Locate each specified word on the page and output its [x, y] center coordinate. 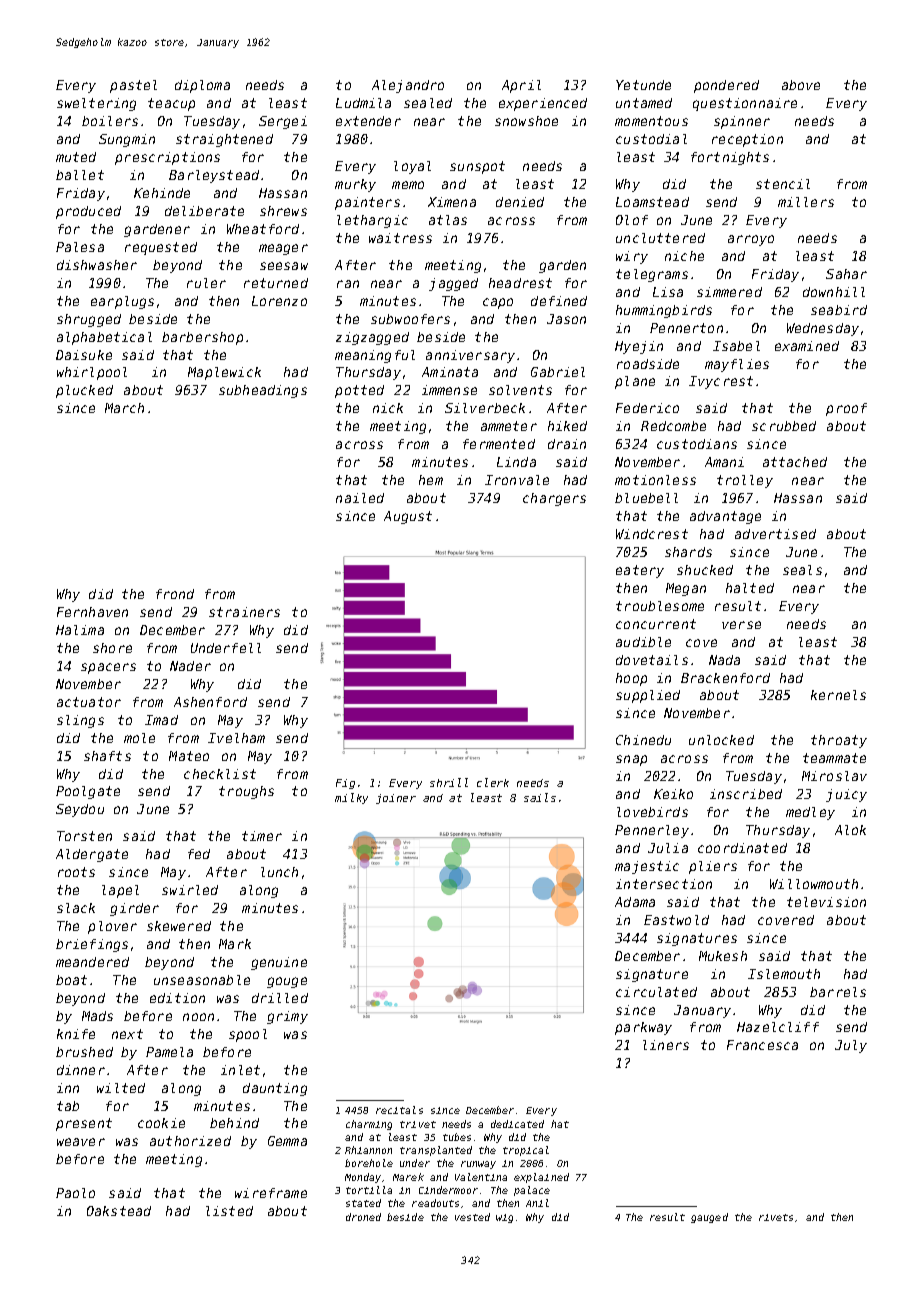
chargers [554, 499]
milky [351, 798]
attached [795, 462]
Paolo [75, 1193]
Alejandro [408, 86]
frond [175, 594]
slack [76, 908]
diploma [202, 86]
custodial [651, 139]
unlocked [721, 740]
